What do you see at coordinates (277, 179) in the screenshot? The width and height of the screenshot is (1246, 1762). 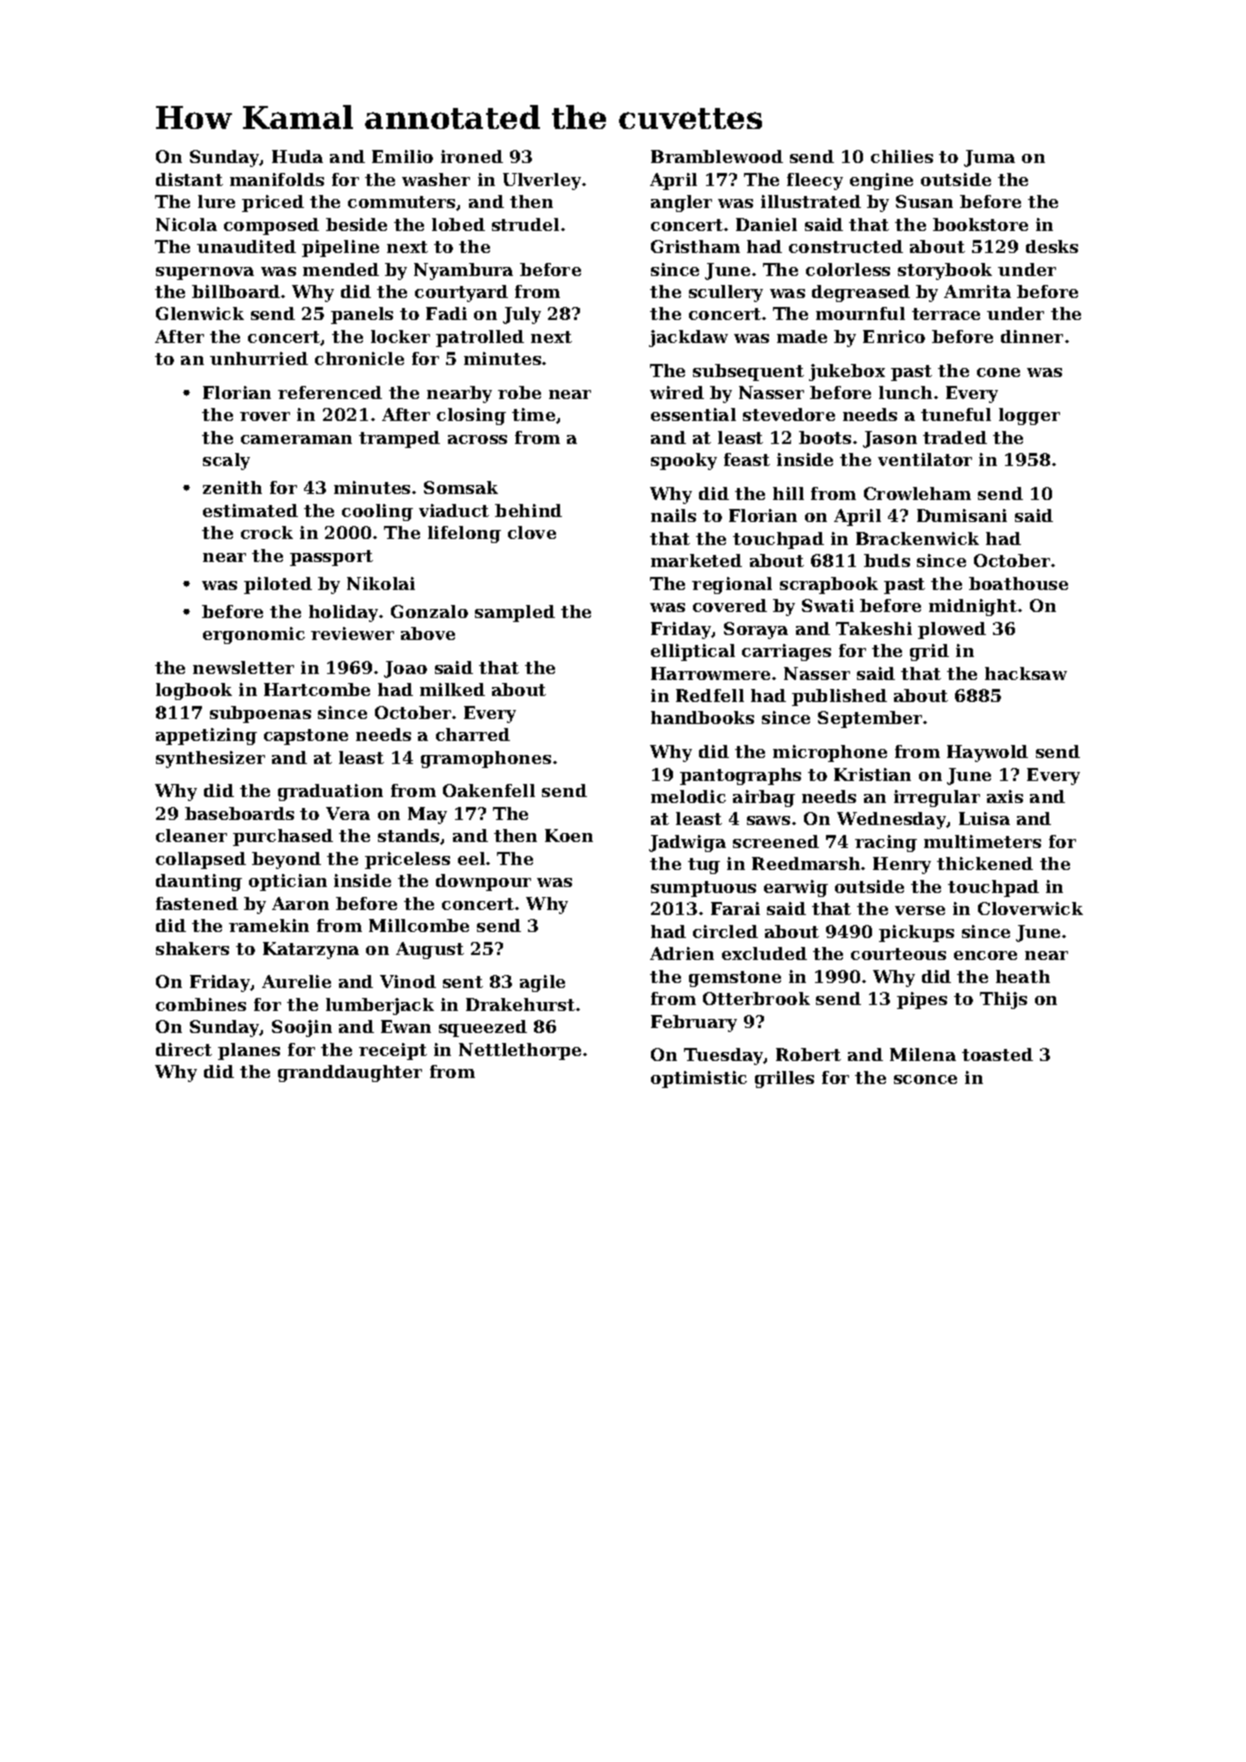 I see `manifolds` at bounding box center [277, 179].
